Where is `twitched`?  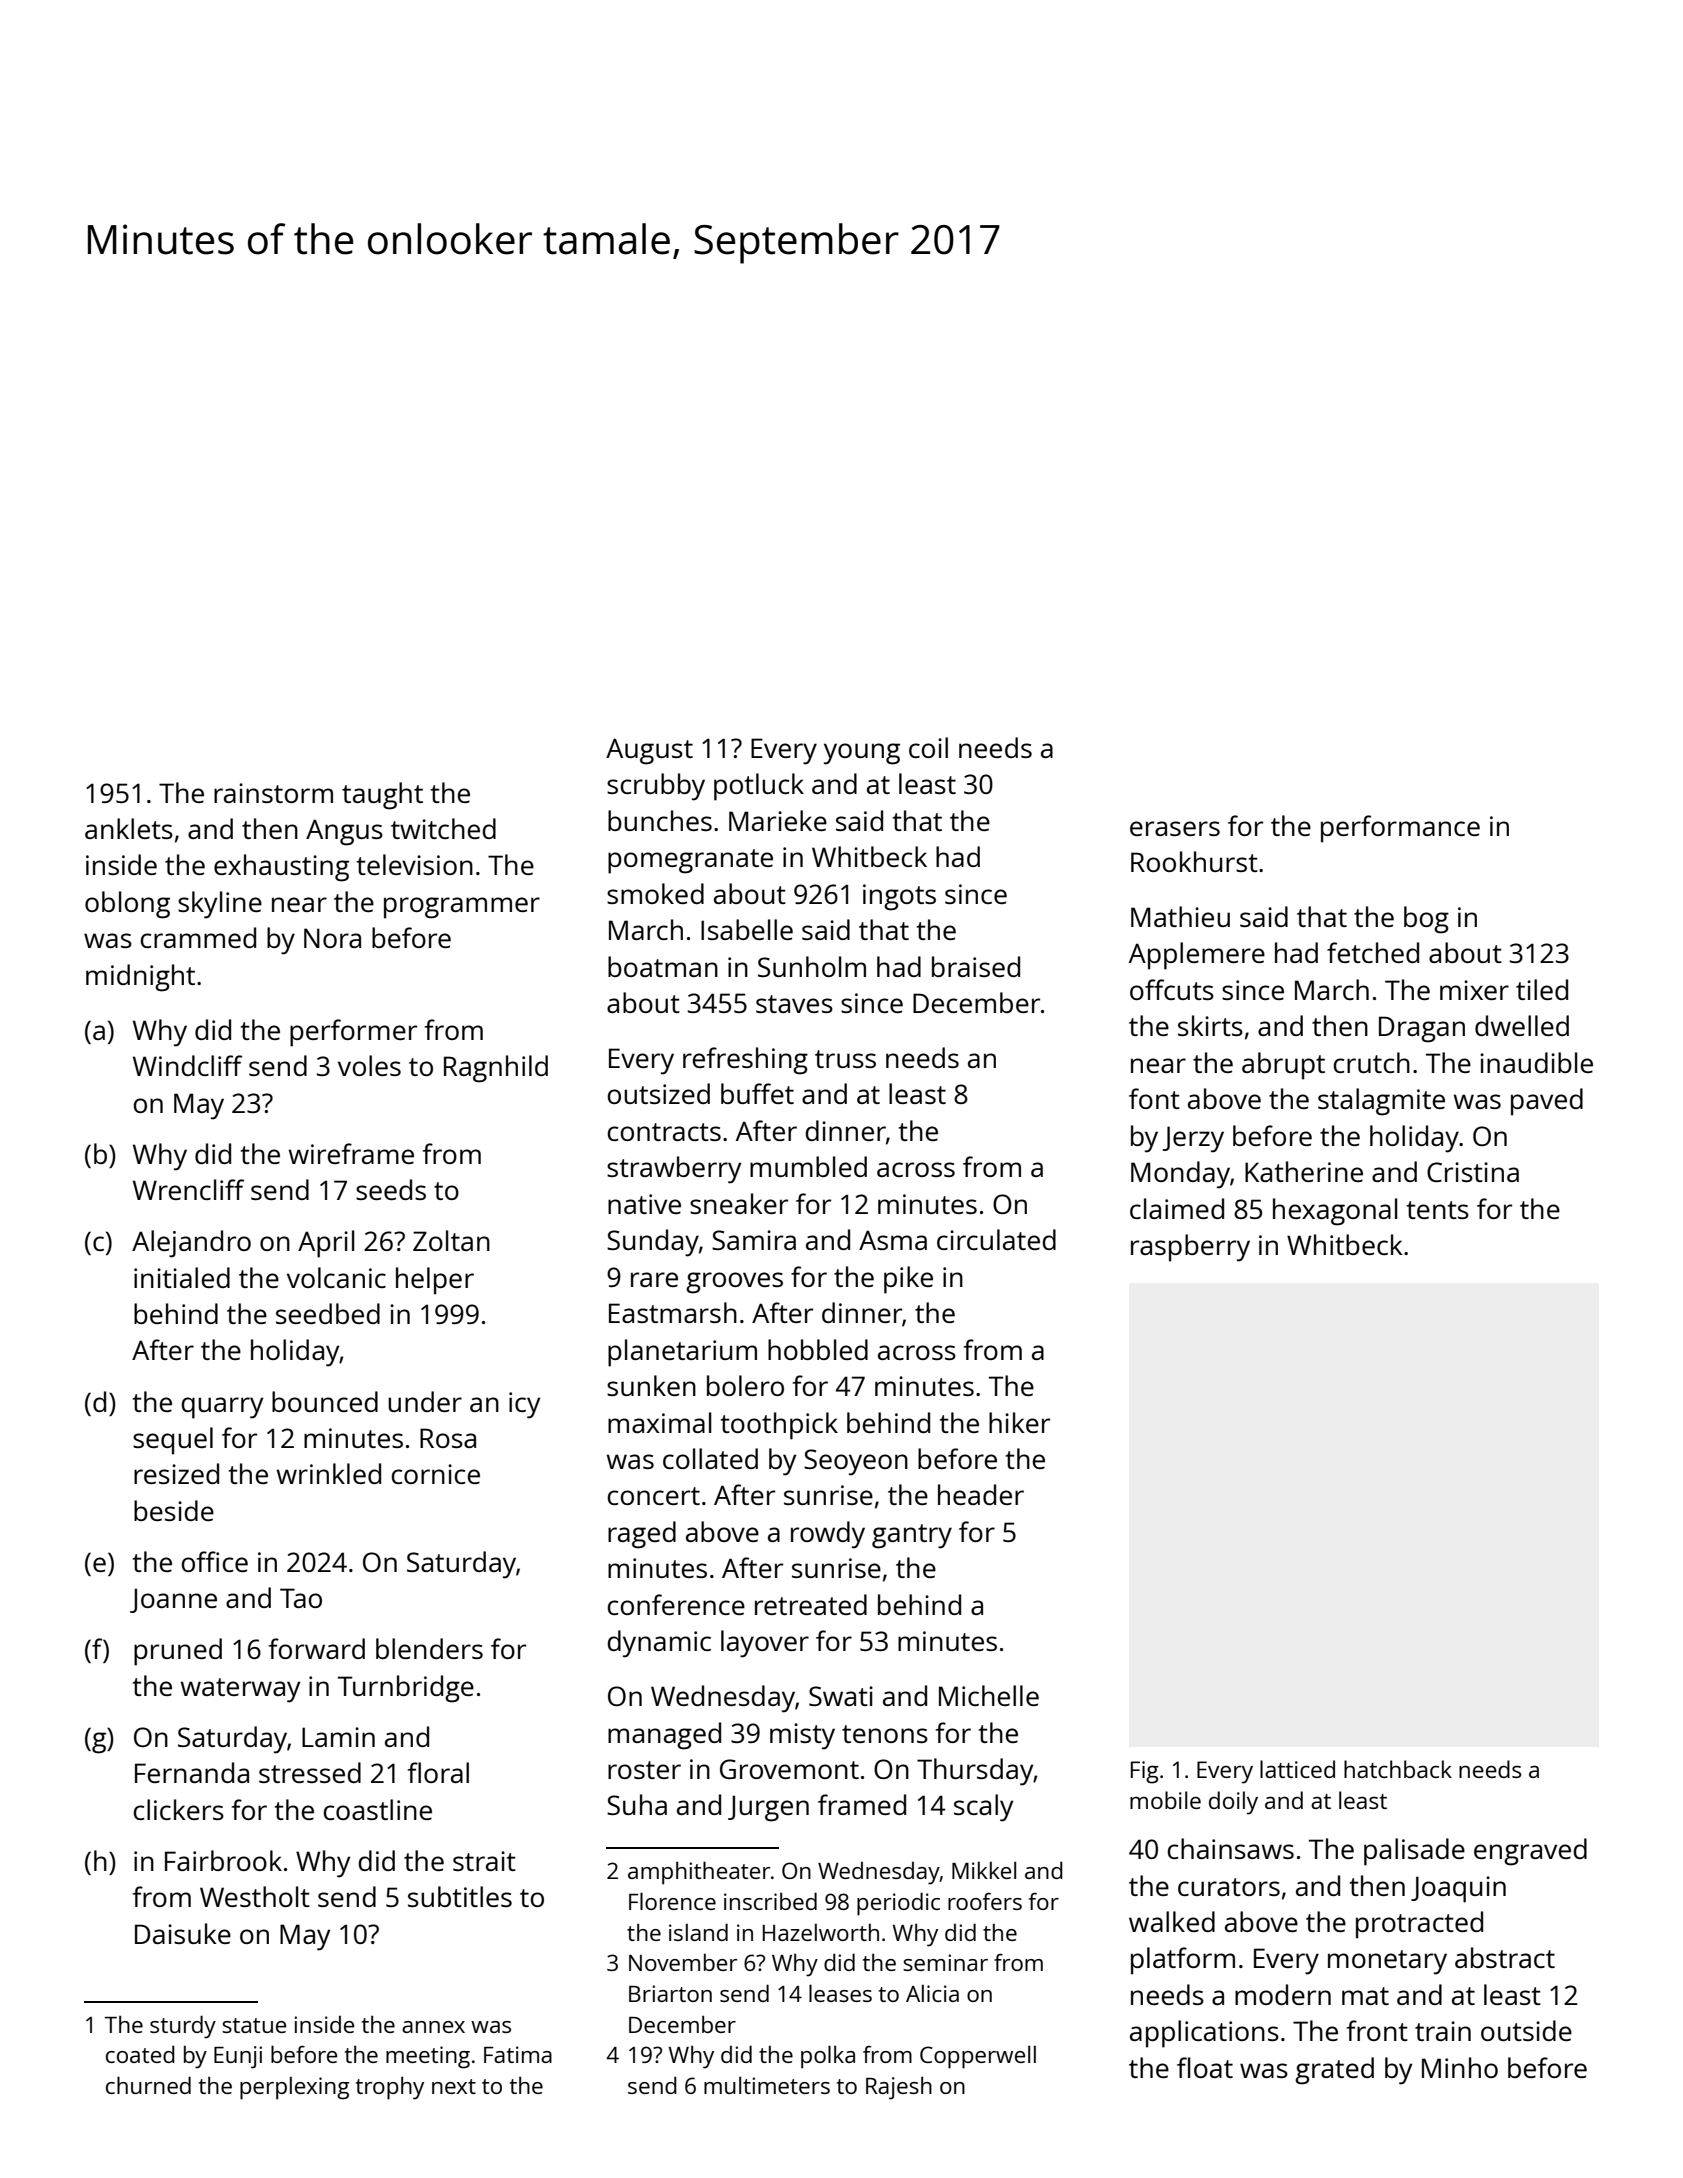 twitched is located at coordinates (443, 828).
